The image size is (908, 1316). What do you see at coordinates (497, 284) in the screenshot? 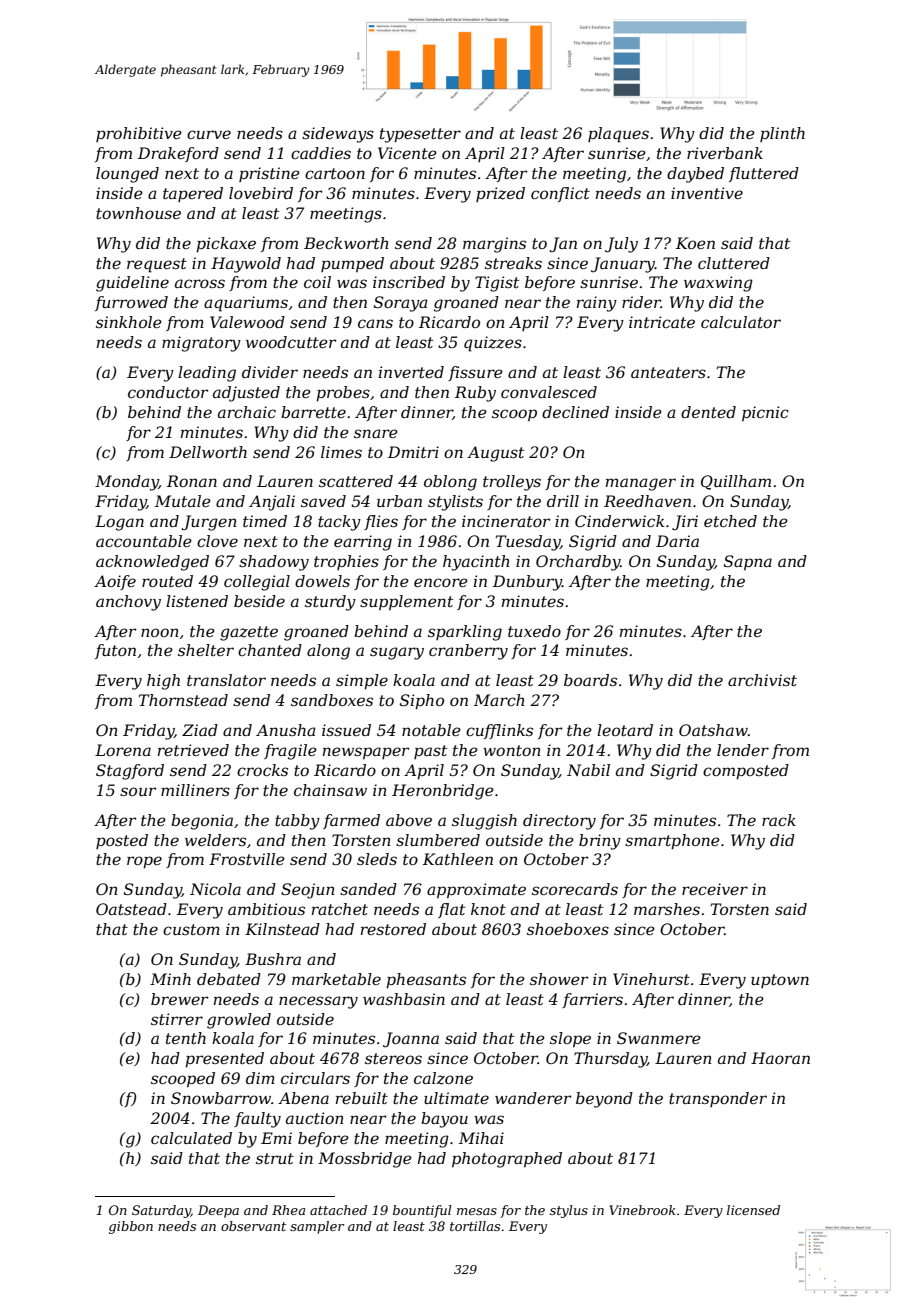
I see `Tigist` at bounding box center [497, 284].
